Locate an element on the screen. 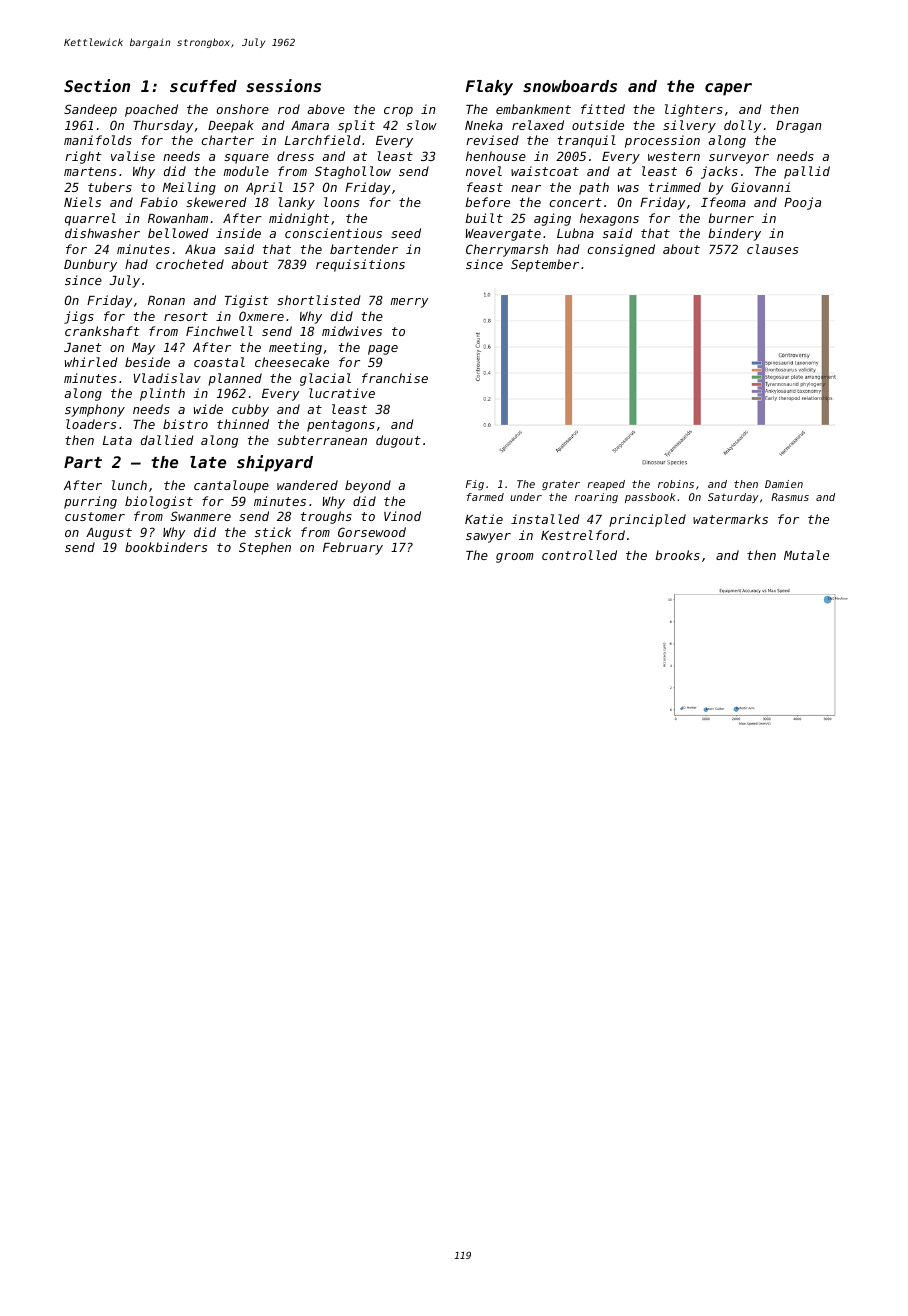 Image resolution: width=908 pixels, height=1316 pixels. consigned is located at coordinates (621, 250).
